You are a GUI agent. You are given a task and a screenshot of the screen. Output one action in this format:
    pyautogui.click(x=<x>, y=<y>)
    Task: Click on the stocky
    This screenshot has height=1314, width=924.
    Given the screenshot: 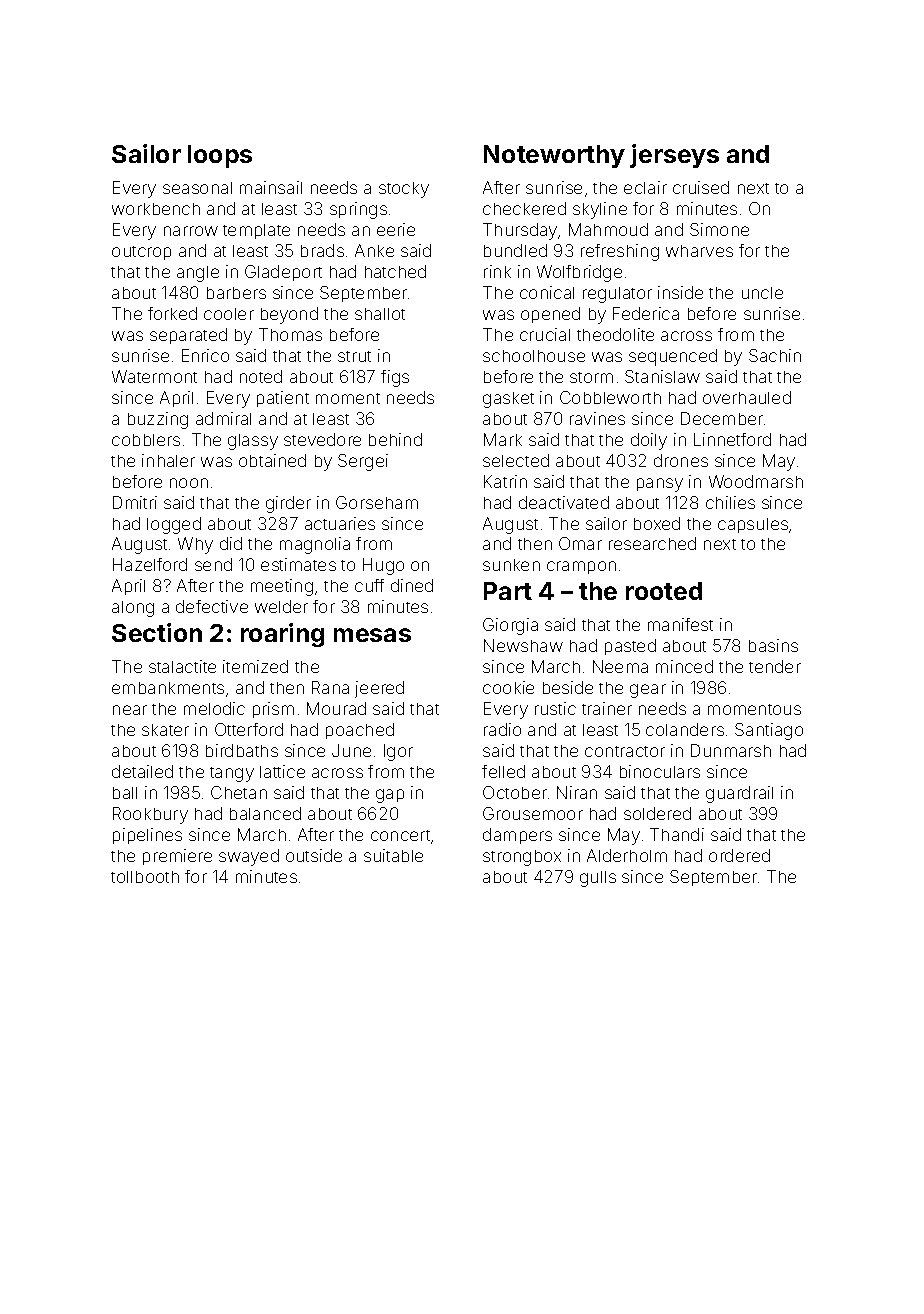 What is the action you would take?
    pyautogui.click(x=404, y=190)
